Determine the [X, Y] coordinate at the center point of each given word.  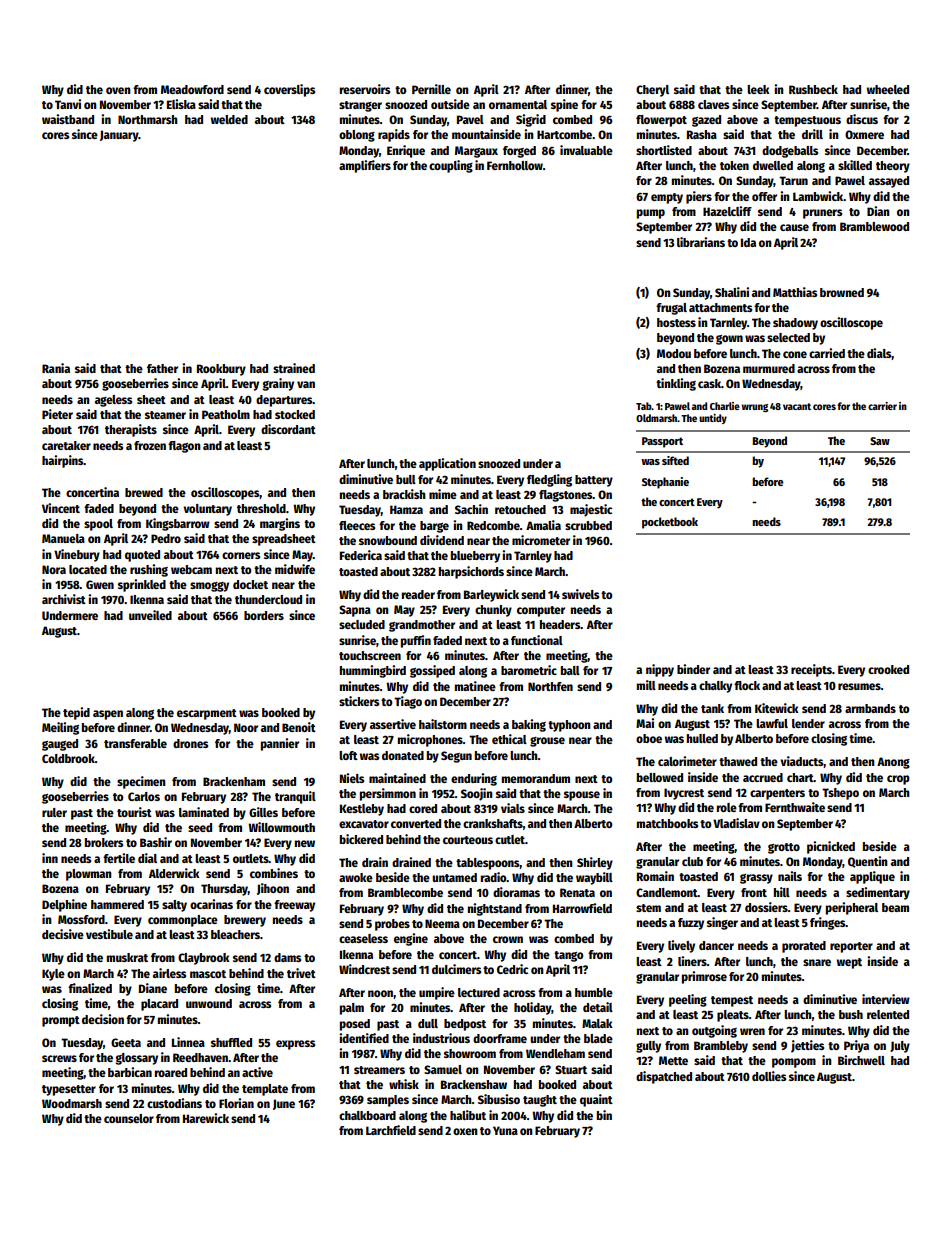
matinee [475, 686]
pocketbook [670, 523]
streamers [379, 1070]
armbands [870, 708]
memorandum [536, 778]
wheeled [888, 89]
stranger [360, 106]
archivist [64, 599]
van [306, 384]
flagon [184, 447]
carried [827, 353]
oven [118, 90]
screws [59, 1058]
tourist [134, 812]
